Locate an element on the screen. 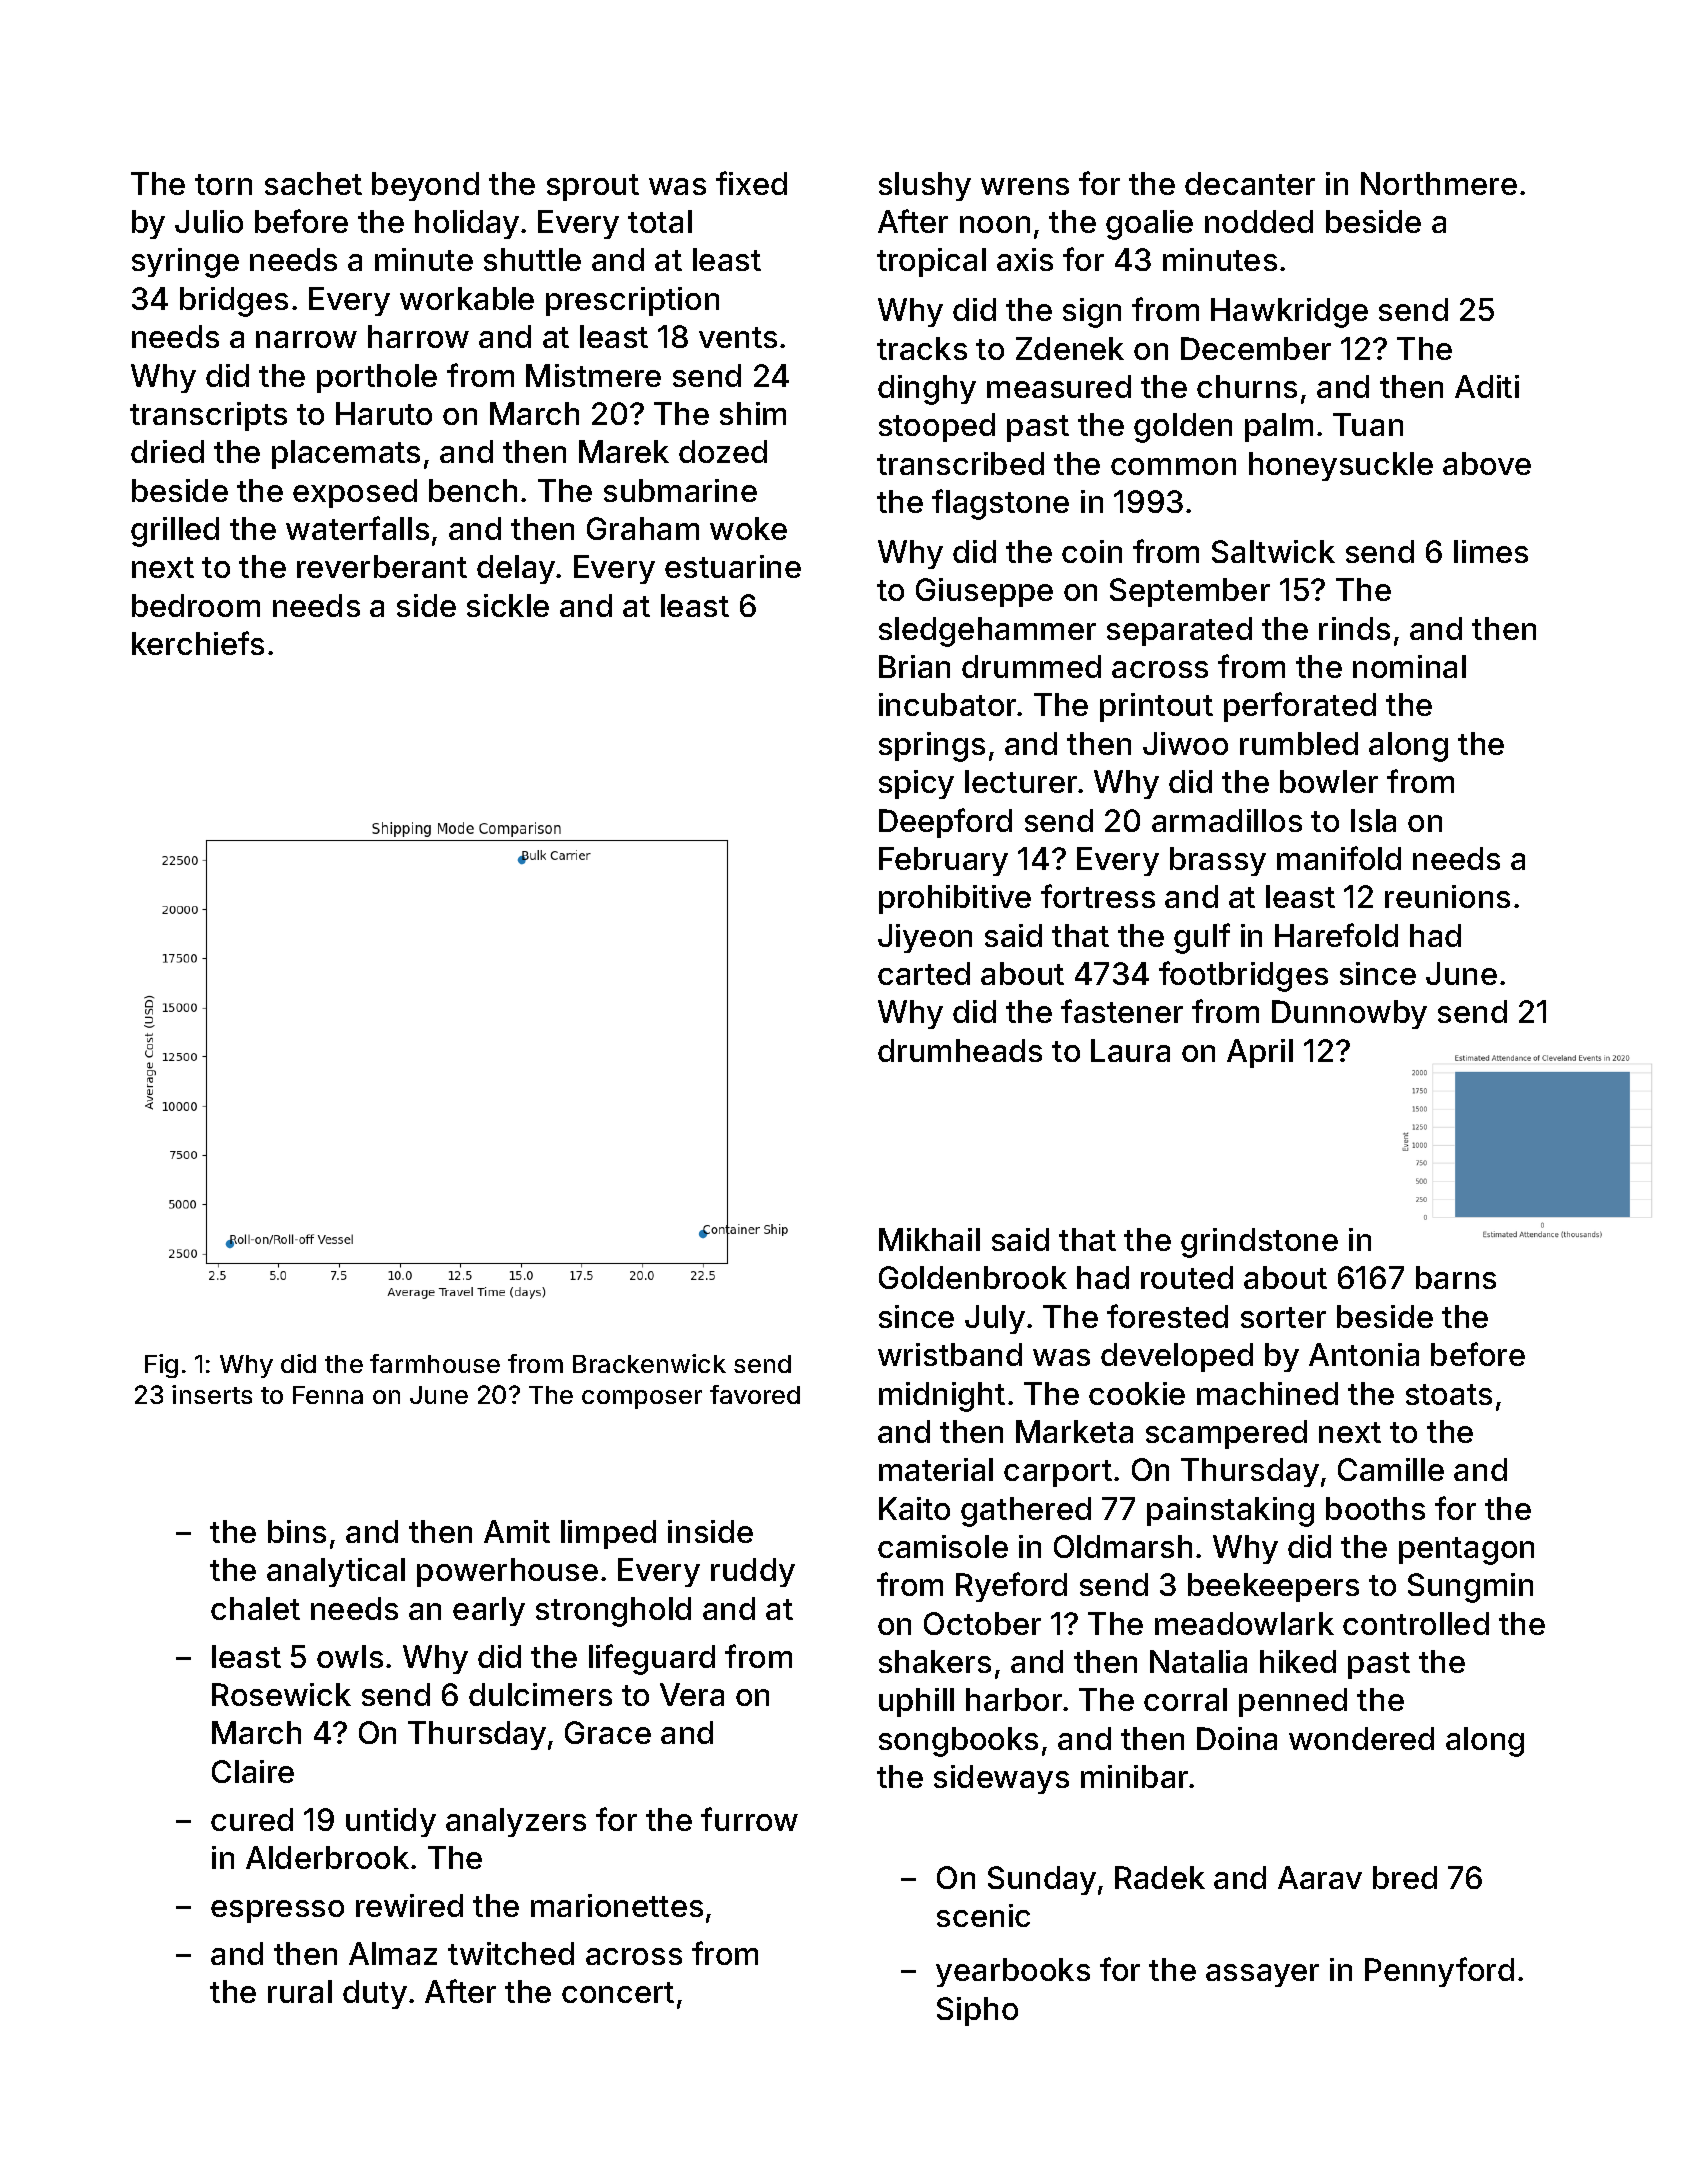 The image size is (1683, 2178). kerchiefs is located at coordinates (198, 643).
